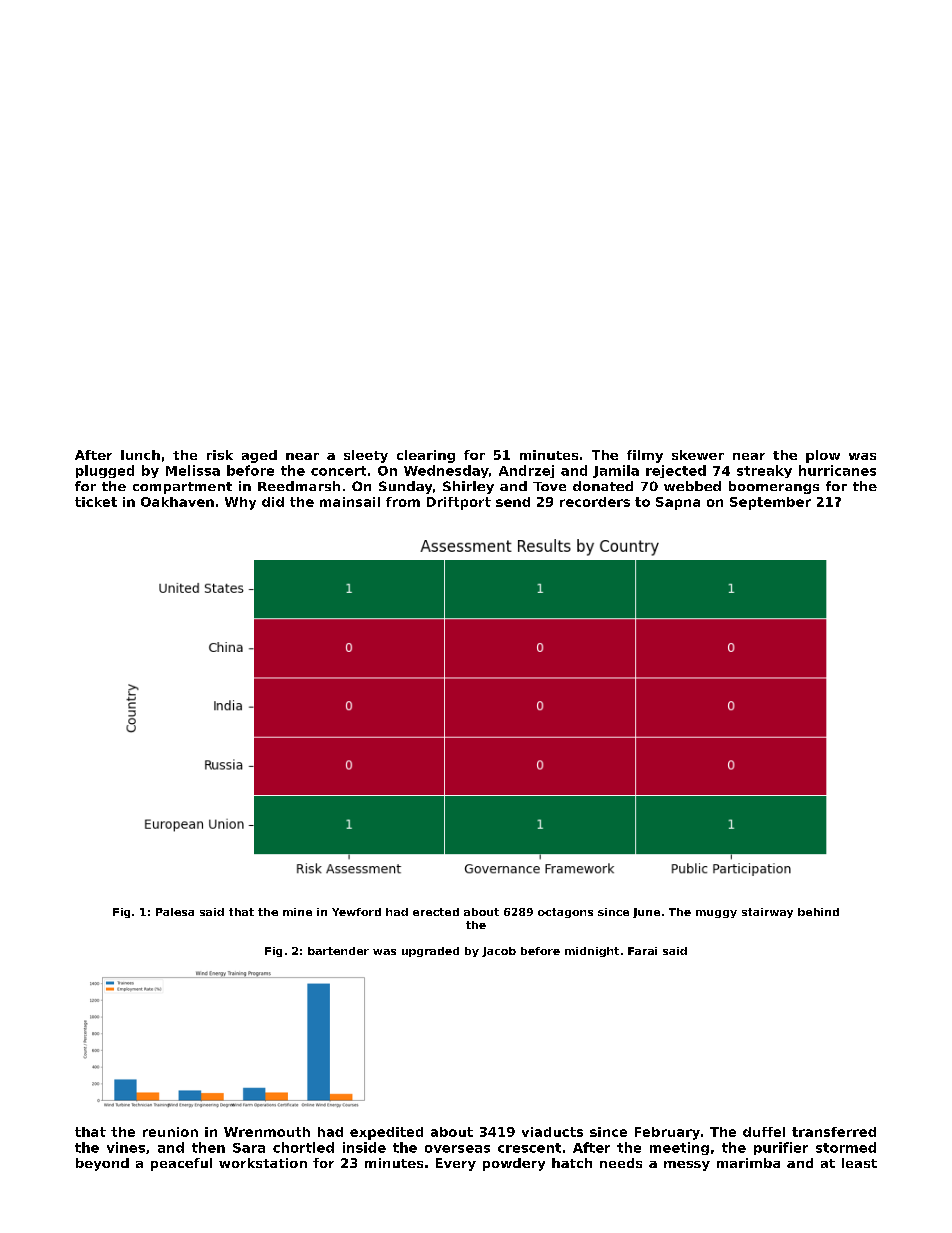  What do you see at coordinates (267, 1132) in the screenshot?
I see `Wrenmouth` at bounding box center [267, 1132].
